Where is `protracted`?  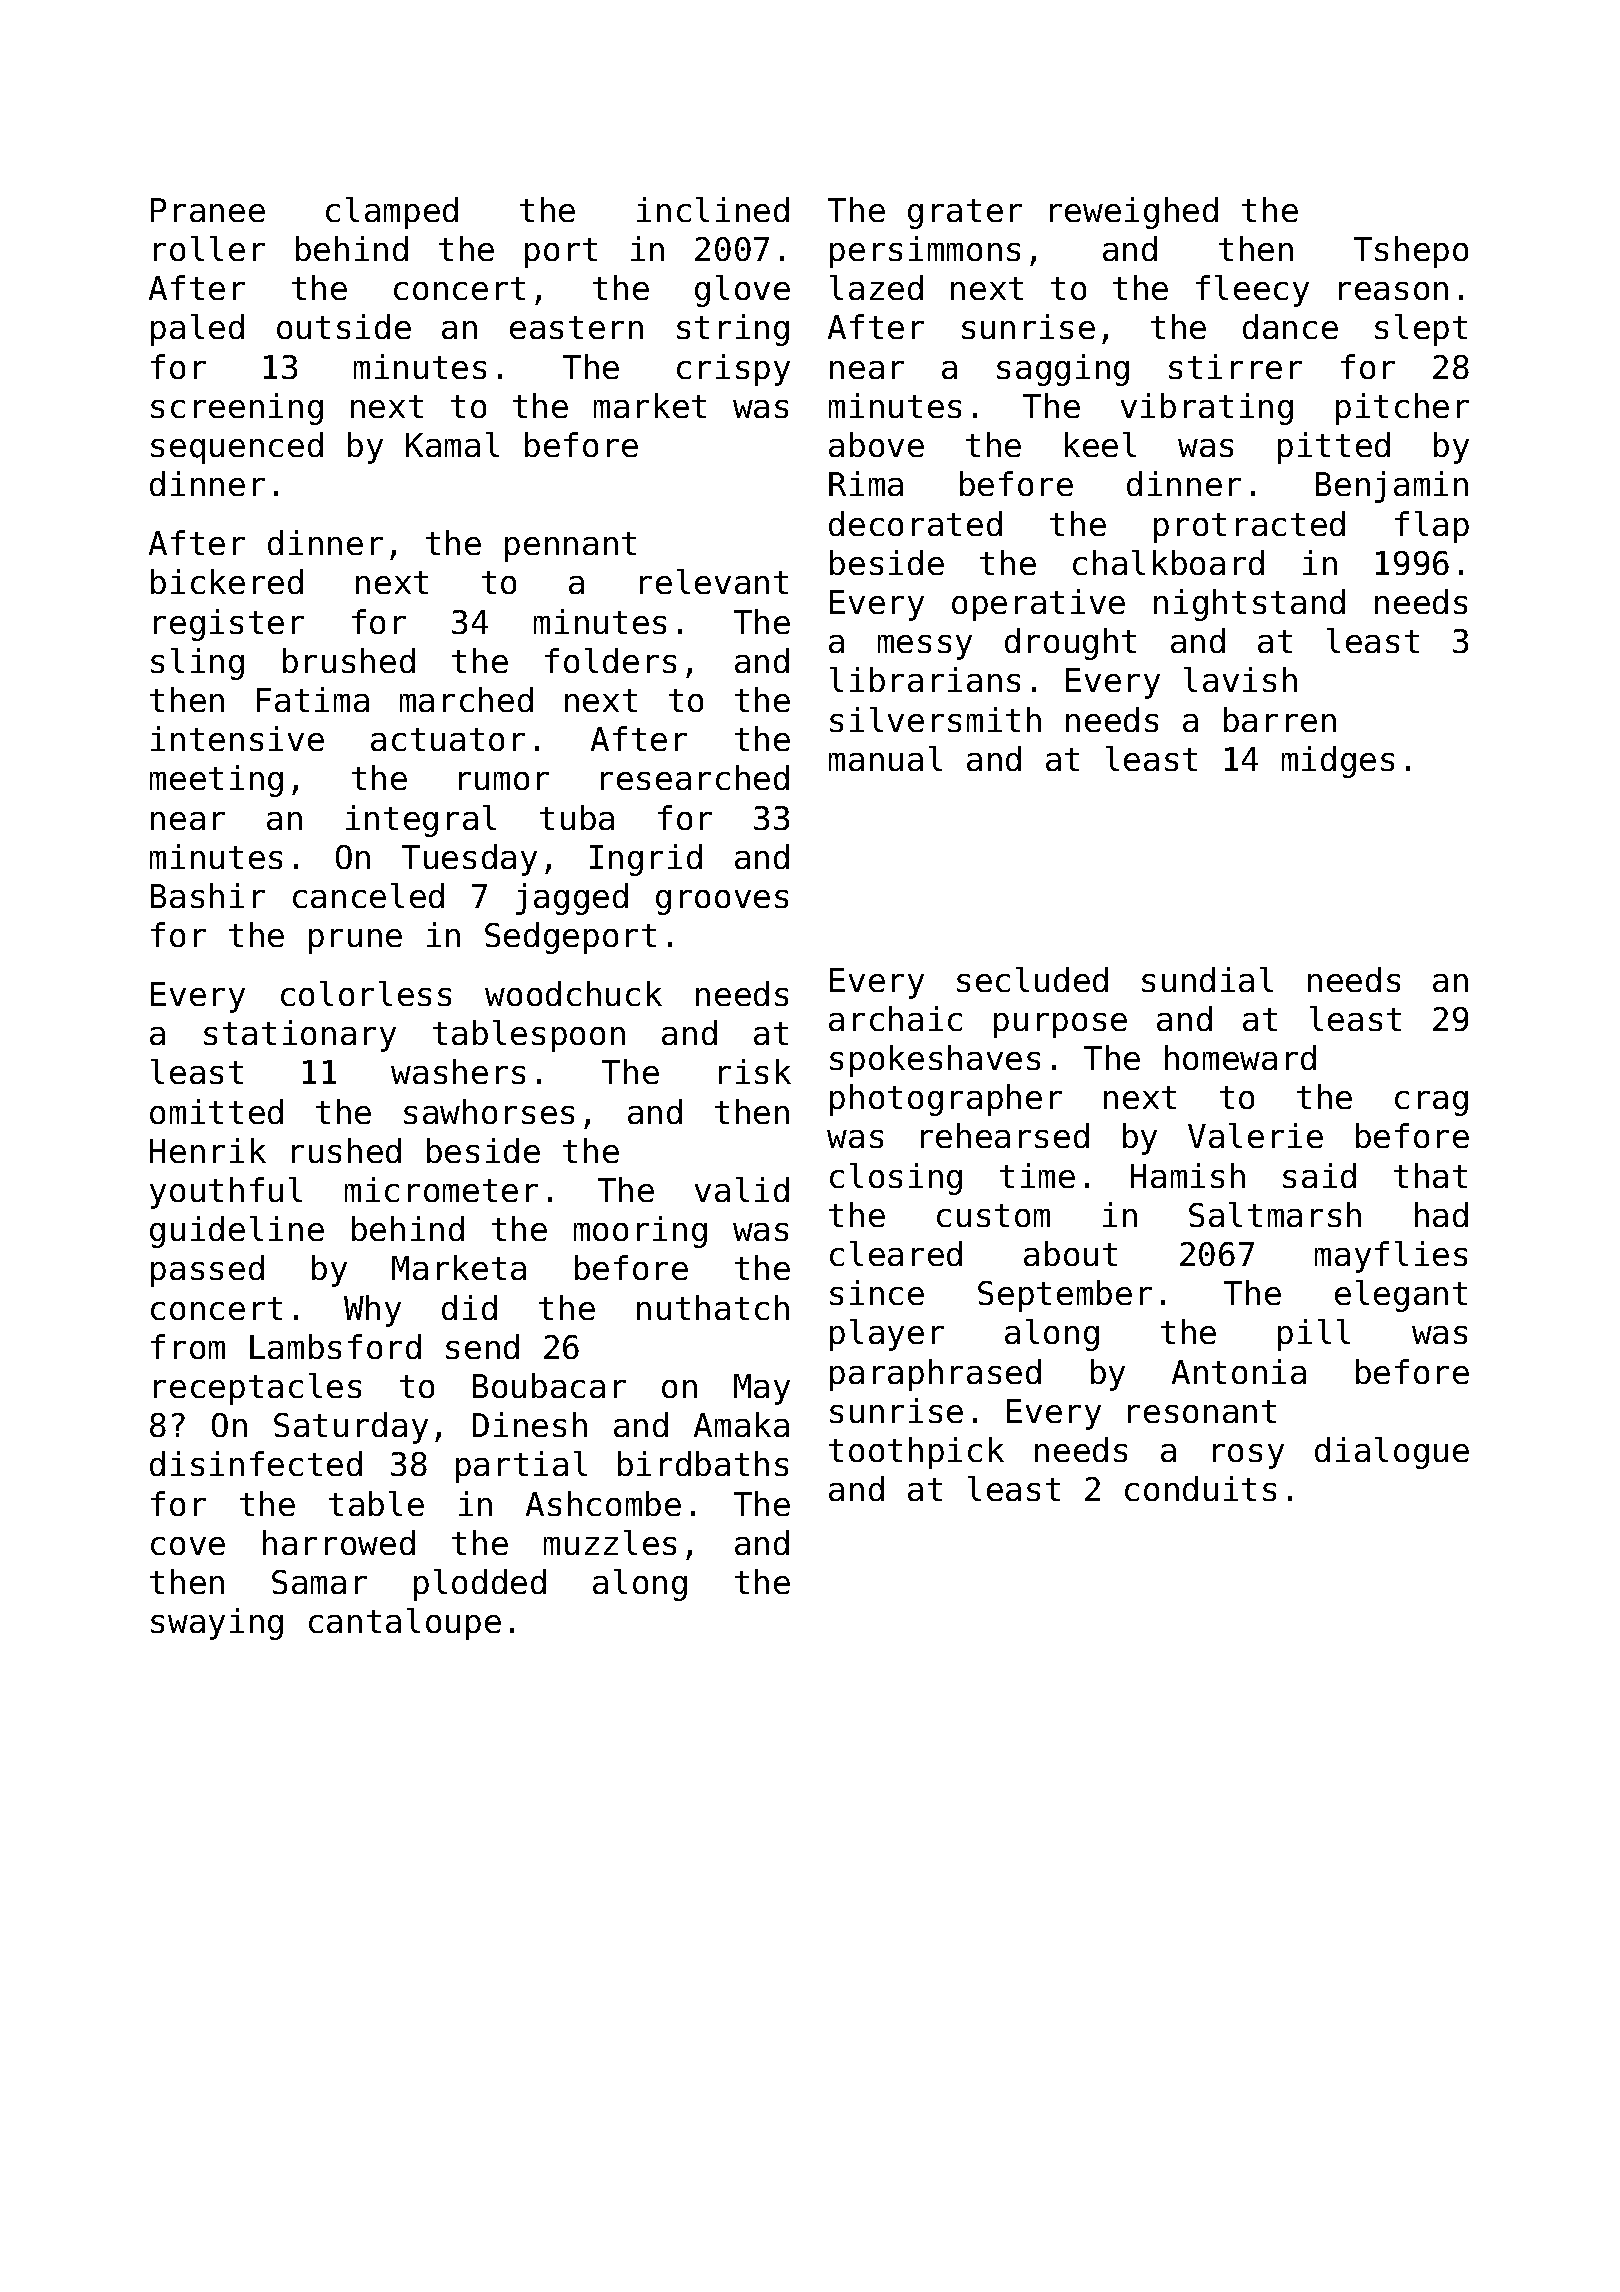 protracted is located at coordinates (1249, 527).
